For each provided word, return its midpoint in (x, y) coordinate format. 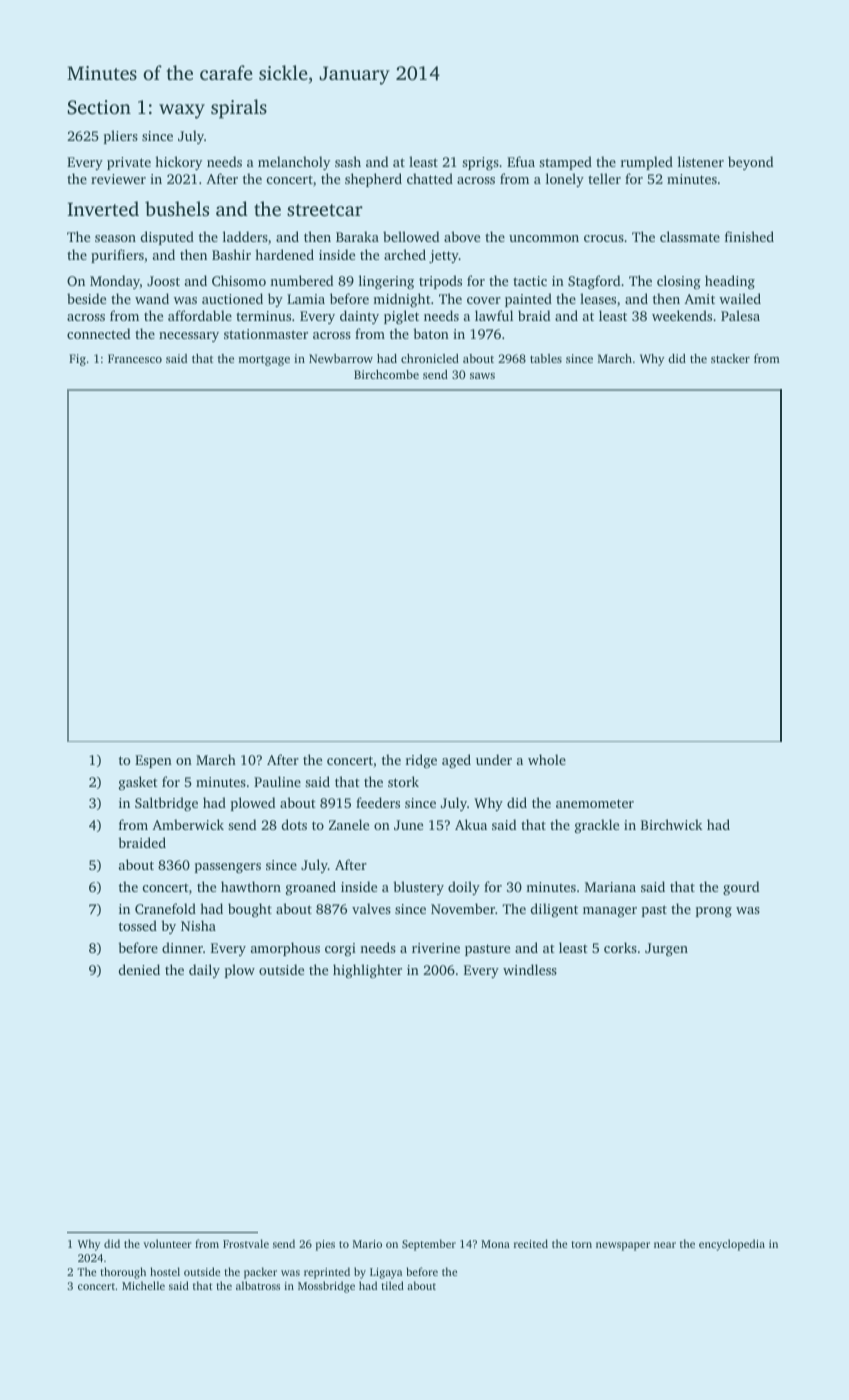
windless (530, 969)
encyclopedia (732, 1245)
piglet (401, 317)
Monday (115, 282)
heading (730, 282)
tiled (392, 1285)
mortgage (264, 360)
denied (139, 969)
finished (749, 236)
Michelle (143, 1285)
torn (581, 1244)
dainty (359, 317)
